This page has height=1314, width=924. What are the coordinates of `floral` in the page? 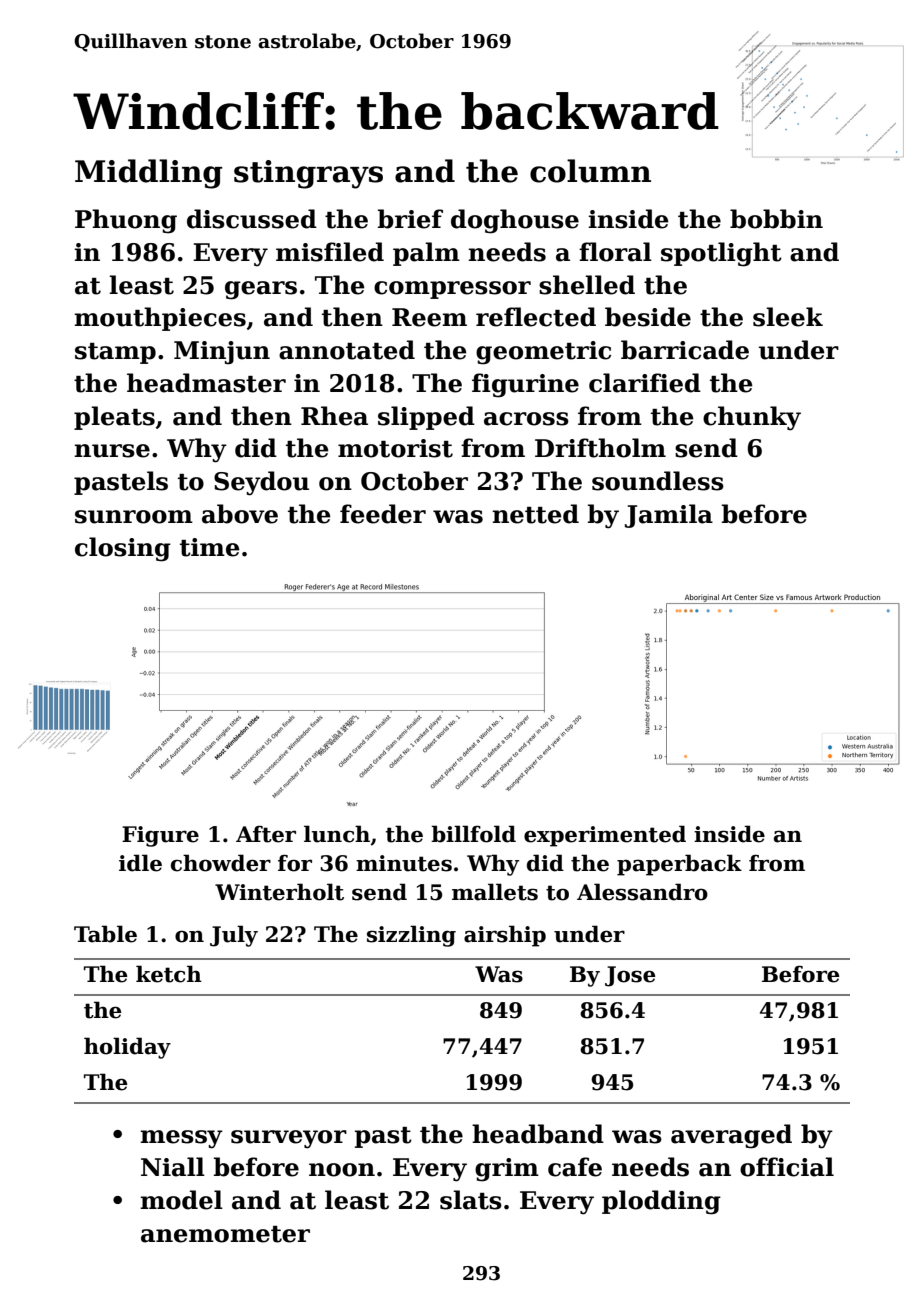 It's located at (615, 252).
